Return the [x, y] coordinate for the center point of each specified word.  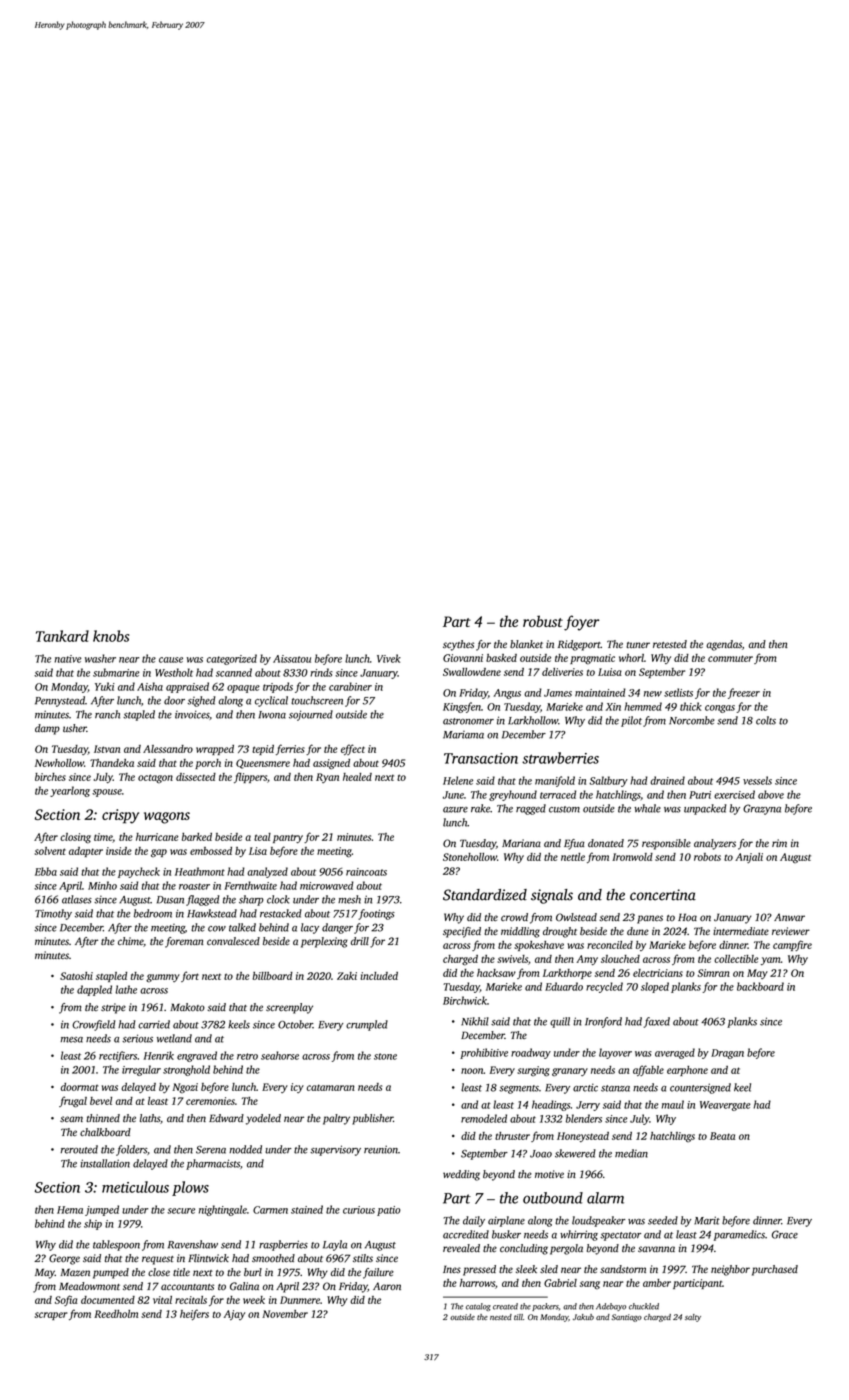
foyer [581, 623]
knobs [111, 636]
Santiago [626, 1318]
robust [543, 621]
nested [501, 1317]
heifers [194, 1314]
